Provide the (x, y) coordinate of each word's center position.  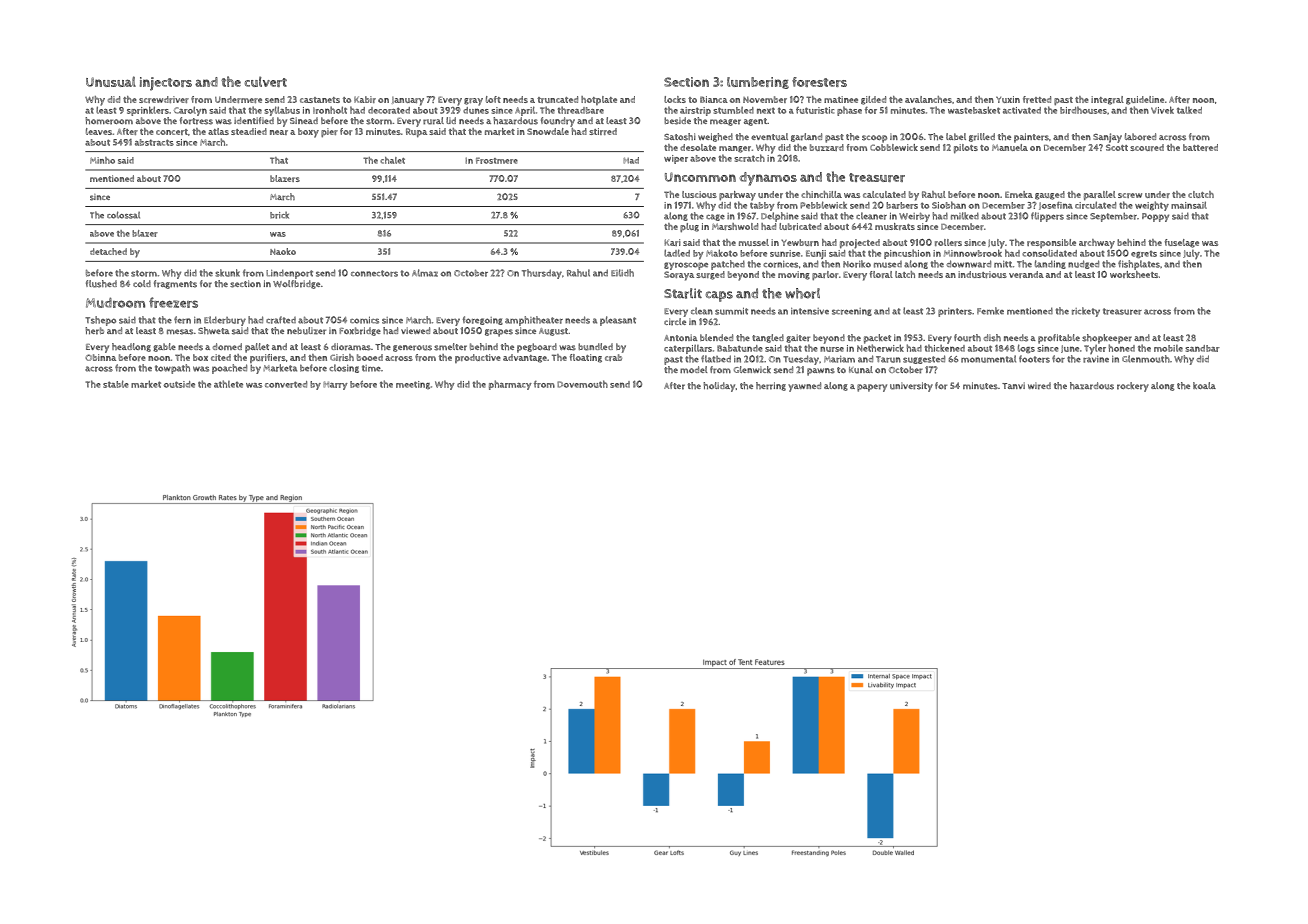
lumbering (758, 83)
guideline (1145, 100)
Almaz (425, 273)
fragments (175, 284)
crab (613, 357)
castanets (320, 100)
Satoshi (680, 137)
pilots (966, 149)
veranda (1026, 274)
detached (108, 251)
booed (370, 357)
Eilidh (622, 273)
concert (172, 132)
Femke (990, 311)
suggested (924, 359)
